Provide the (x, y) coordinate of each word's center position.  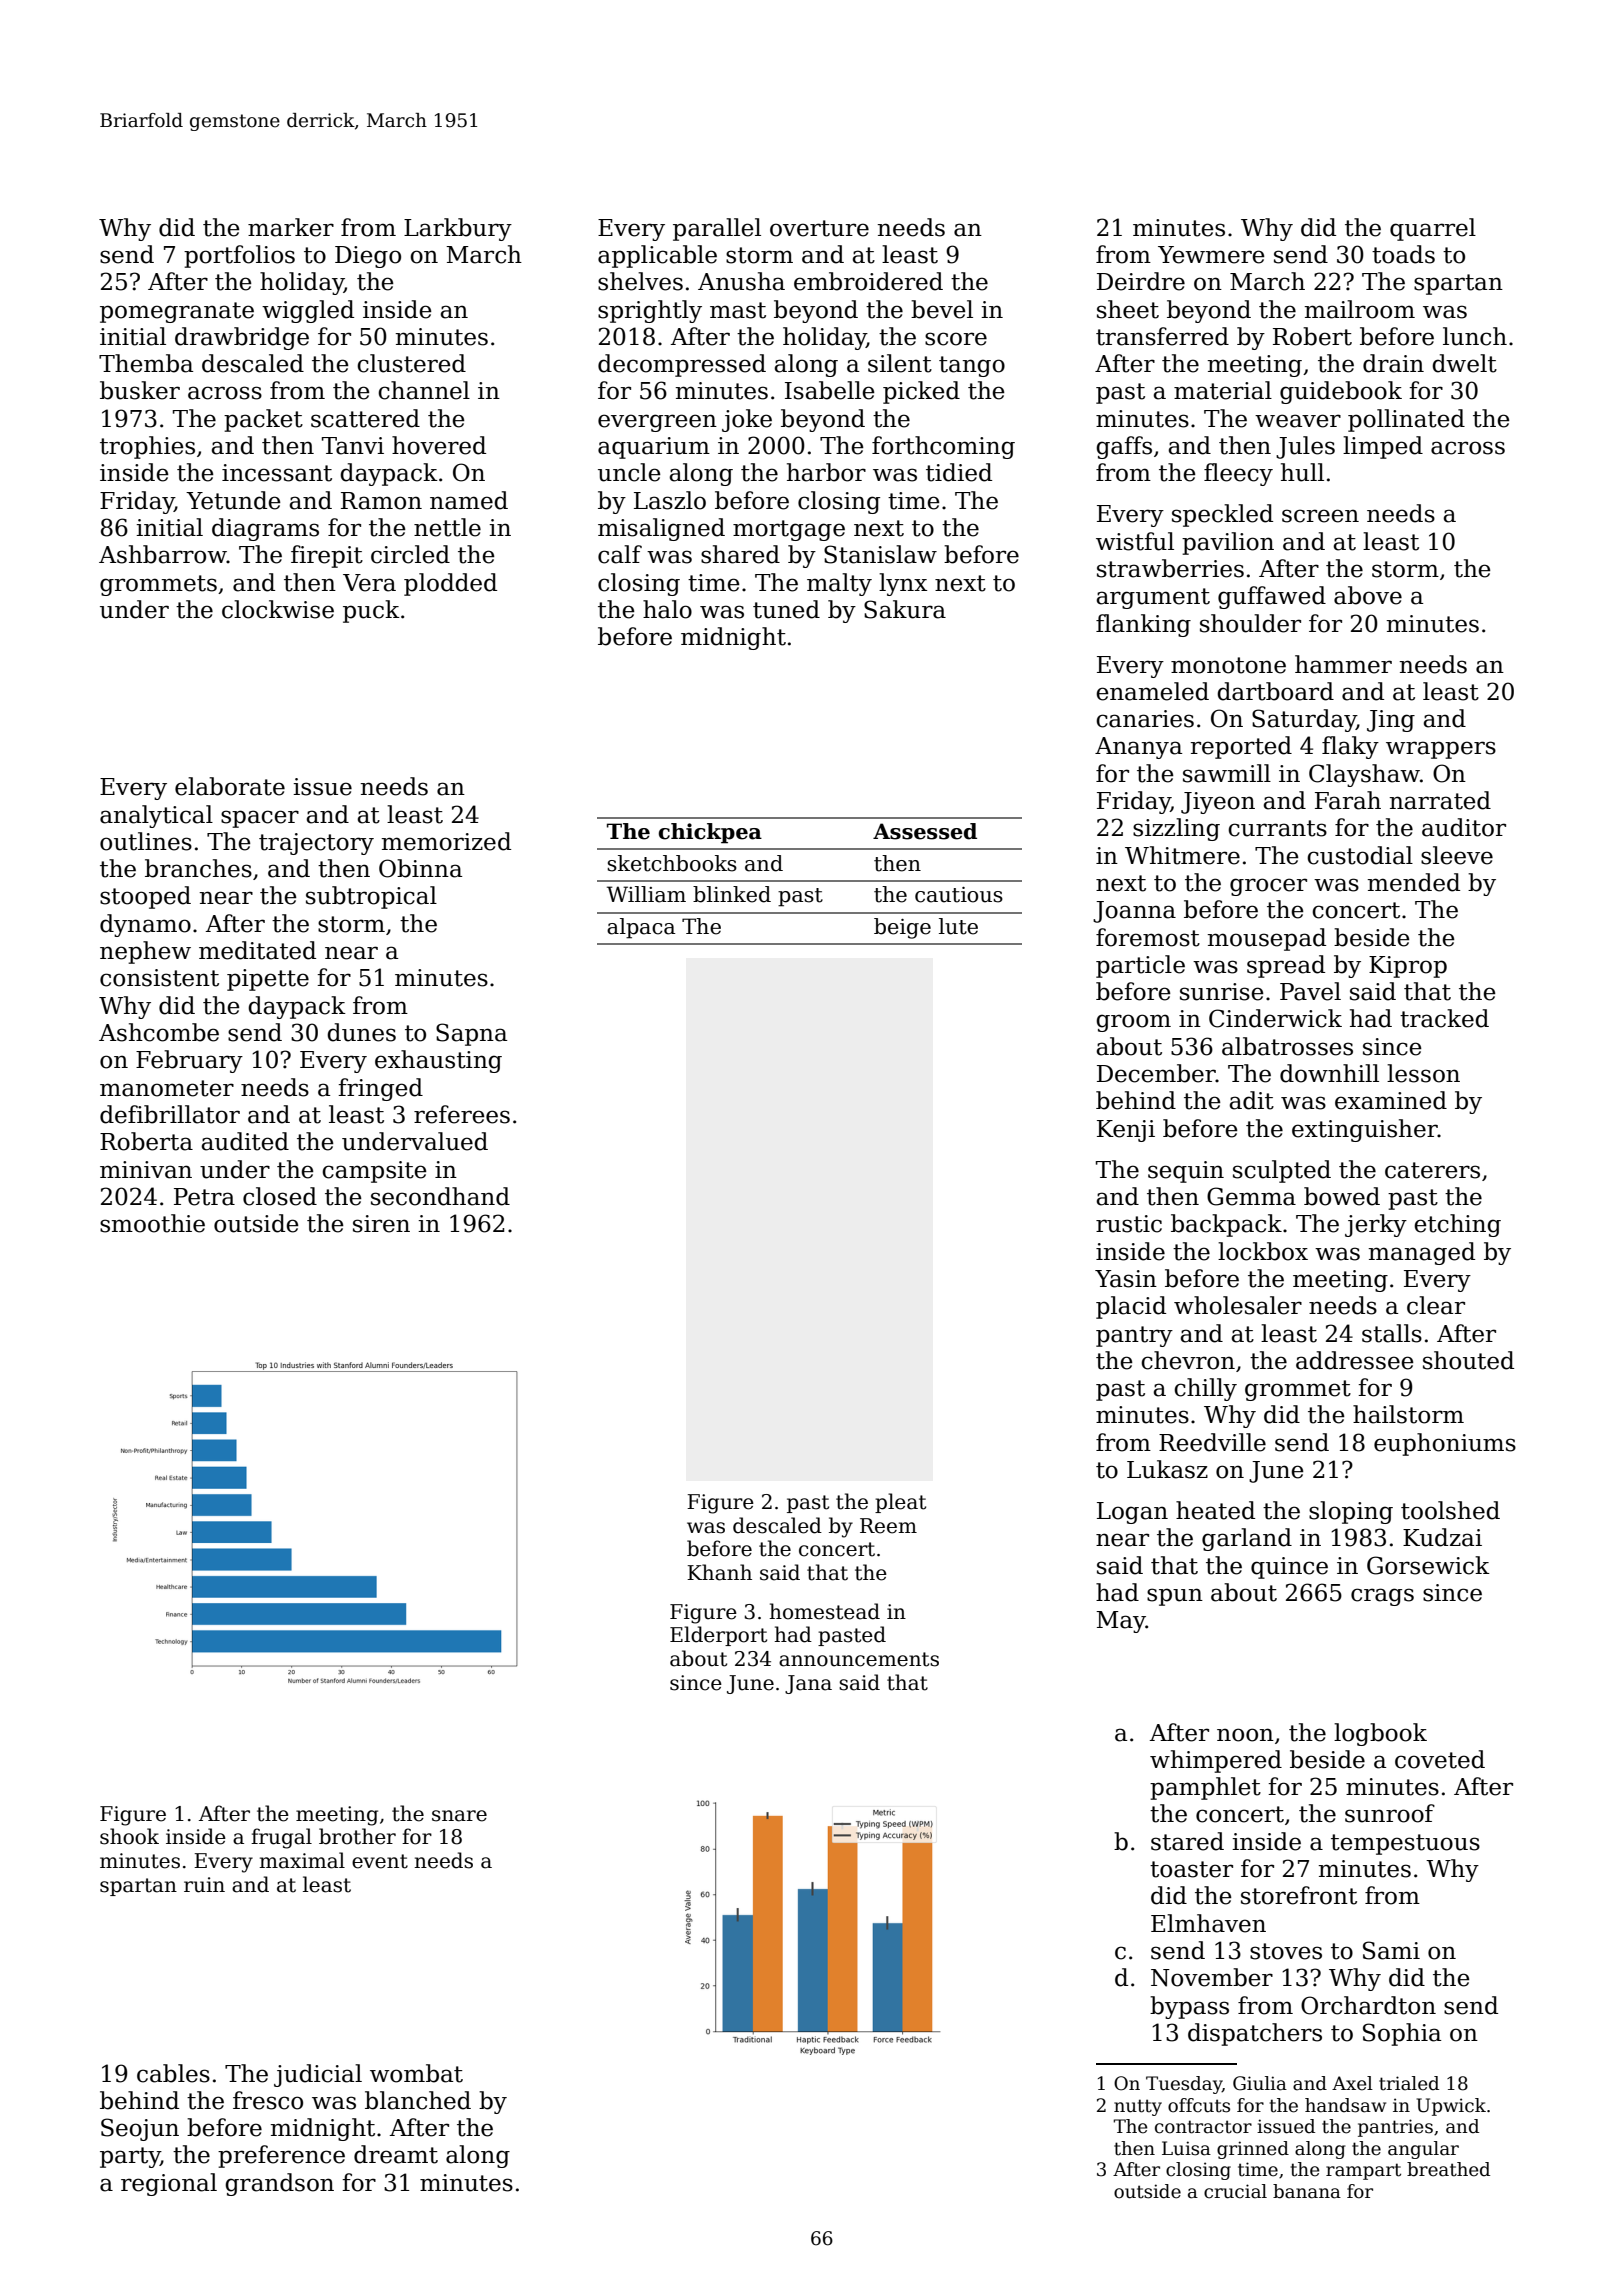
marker (291, 227)
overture (819, 228)
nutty (1138, 2107)
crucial (1235, 2191)
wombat (416, 2073)
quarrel (1433, 229)
